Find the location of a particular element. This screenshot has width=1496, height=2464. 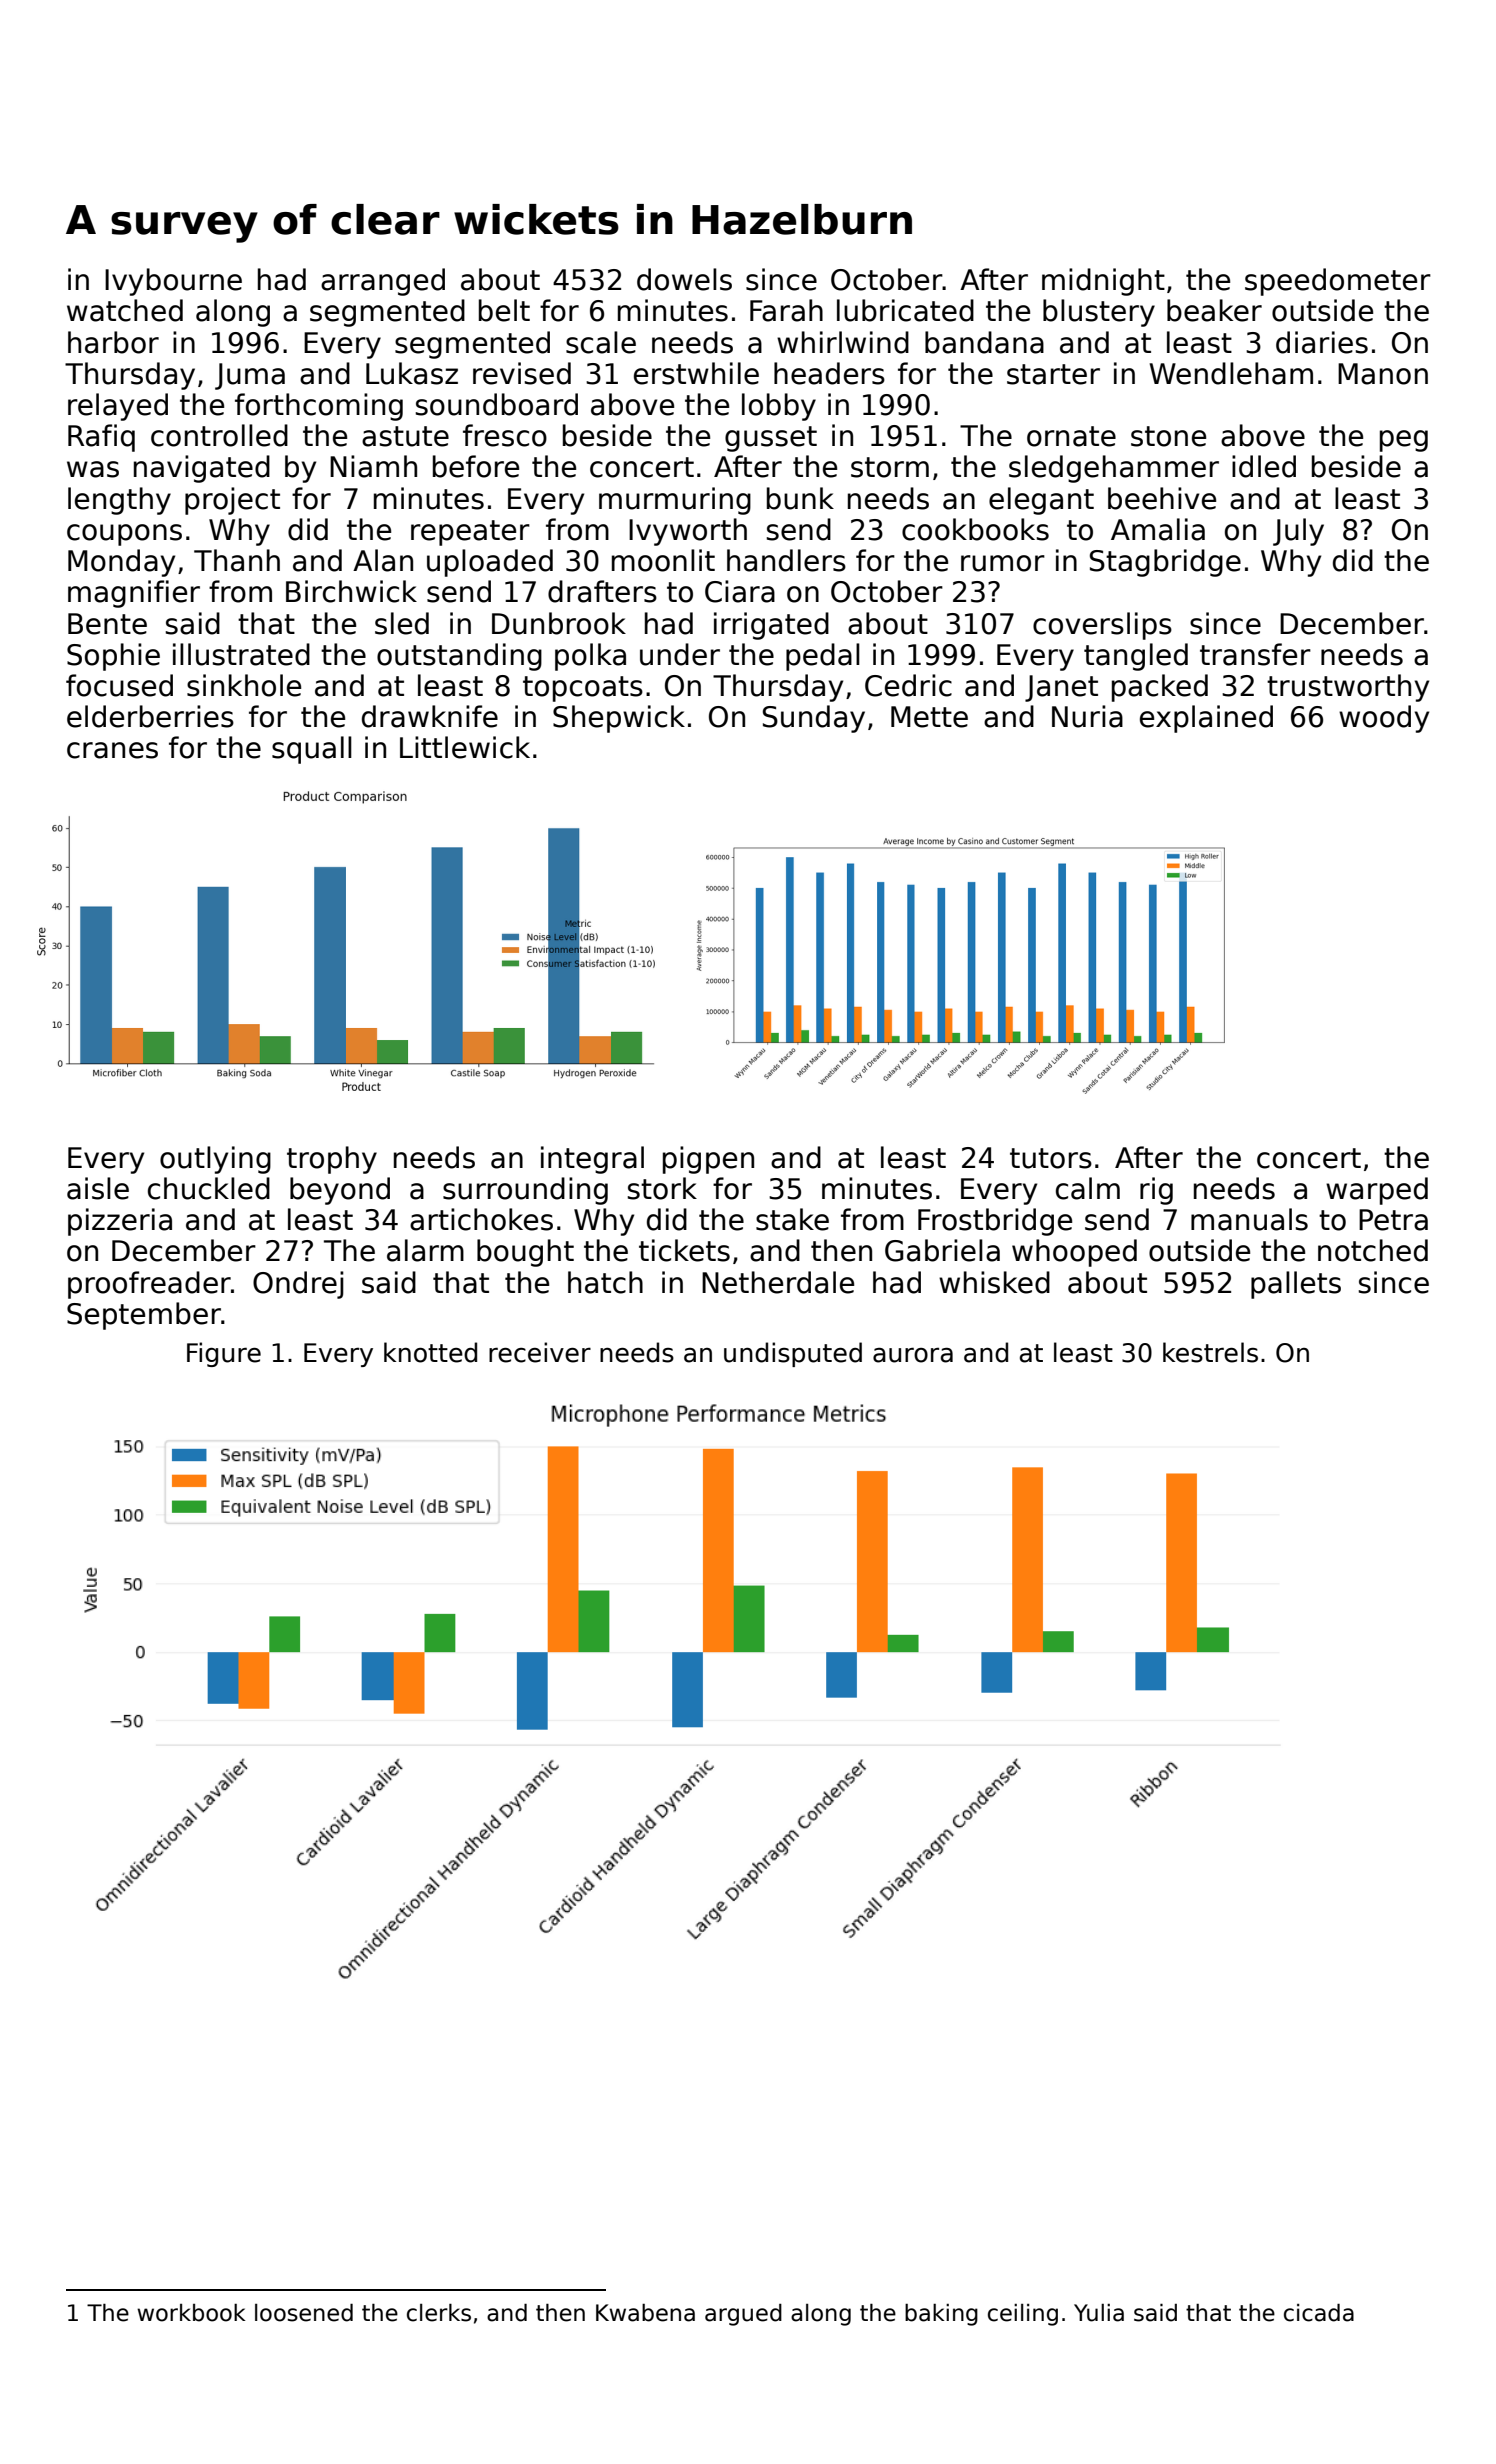

explained is located at coordinates (1206, 719).
